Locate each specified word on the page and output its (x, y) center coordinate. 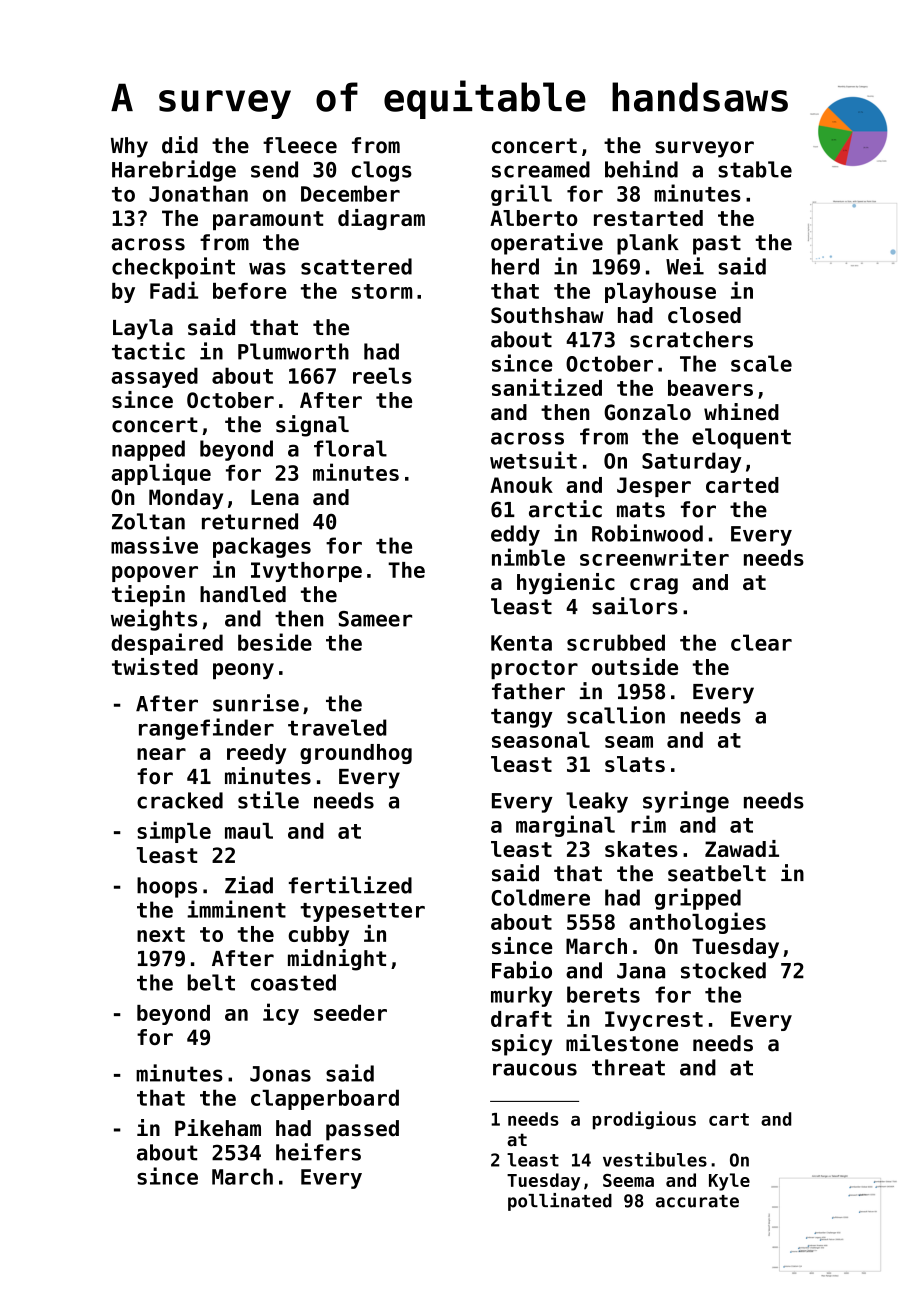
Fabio (522, 970)
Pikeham (218, 1128)
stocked (723, 970)
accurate (697, 1201)
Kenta (521, 643)
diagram (381, 219)
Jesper (654, 487)
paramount (268, 220)
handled (243, 594)
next (161, 934)
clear (761, 642)
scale (761, 363)
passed (362, 1130)
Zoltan (148, 521)
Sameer (375, 619)
